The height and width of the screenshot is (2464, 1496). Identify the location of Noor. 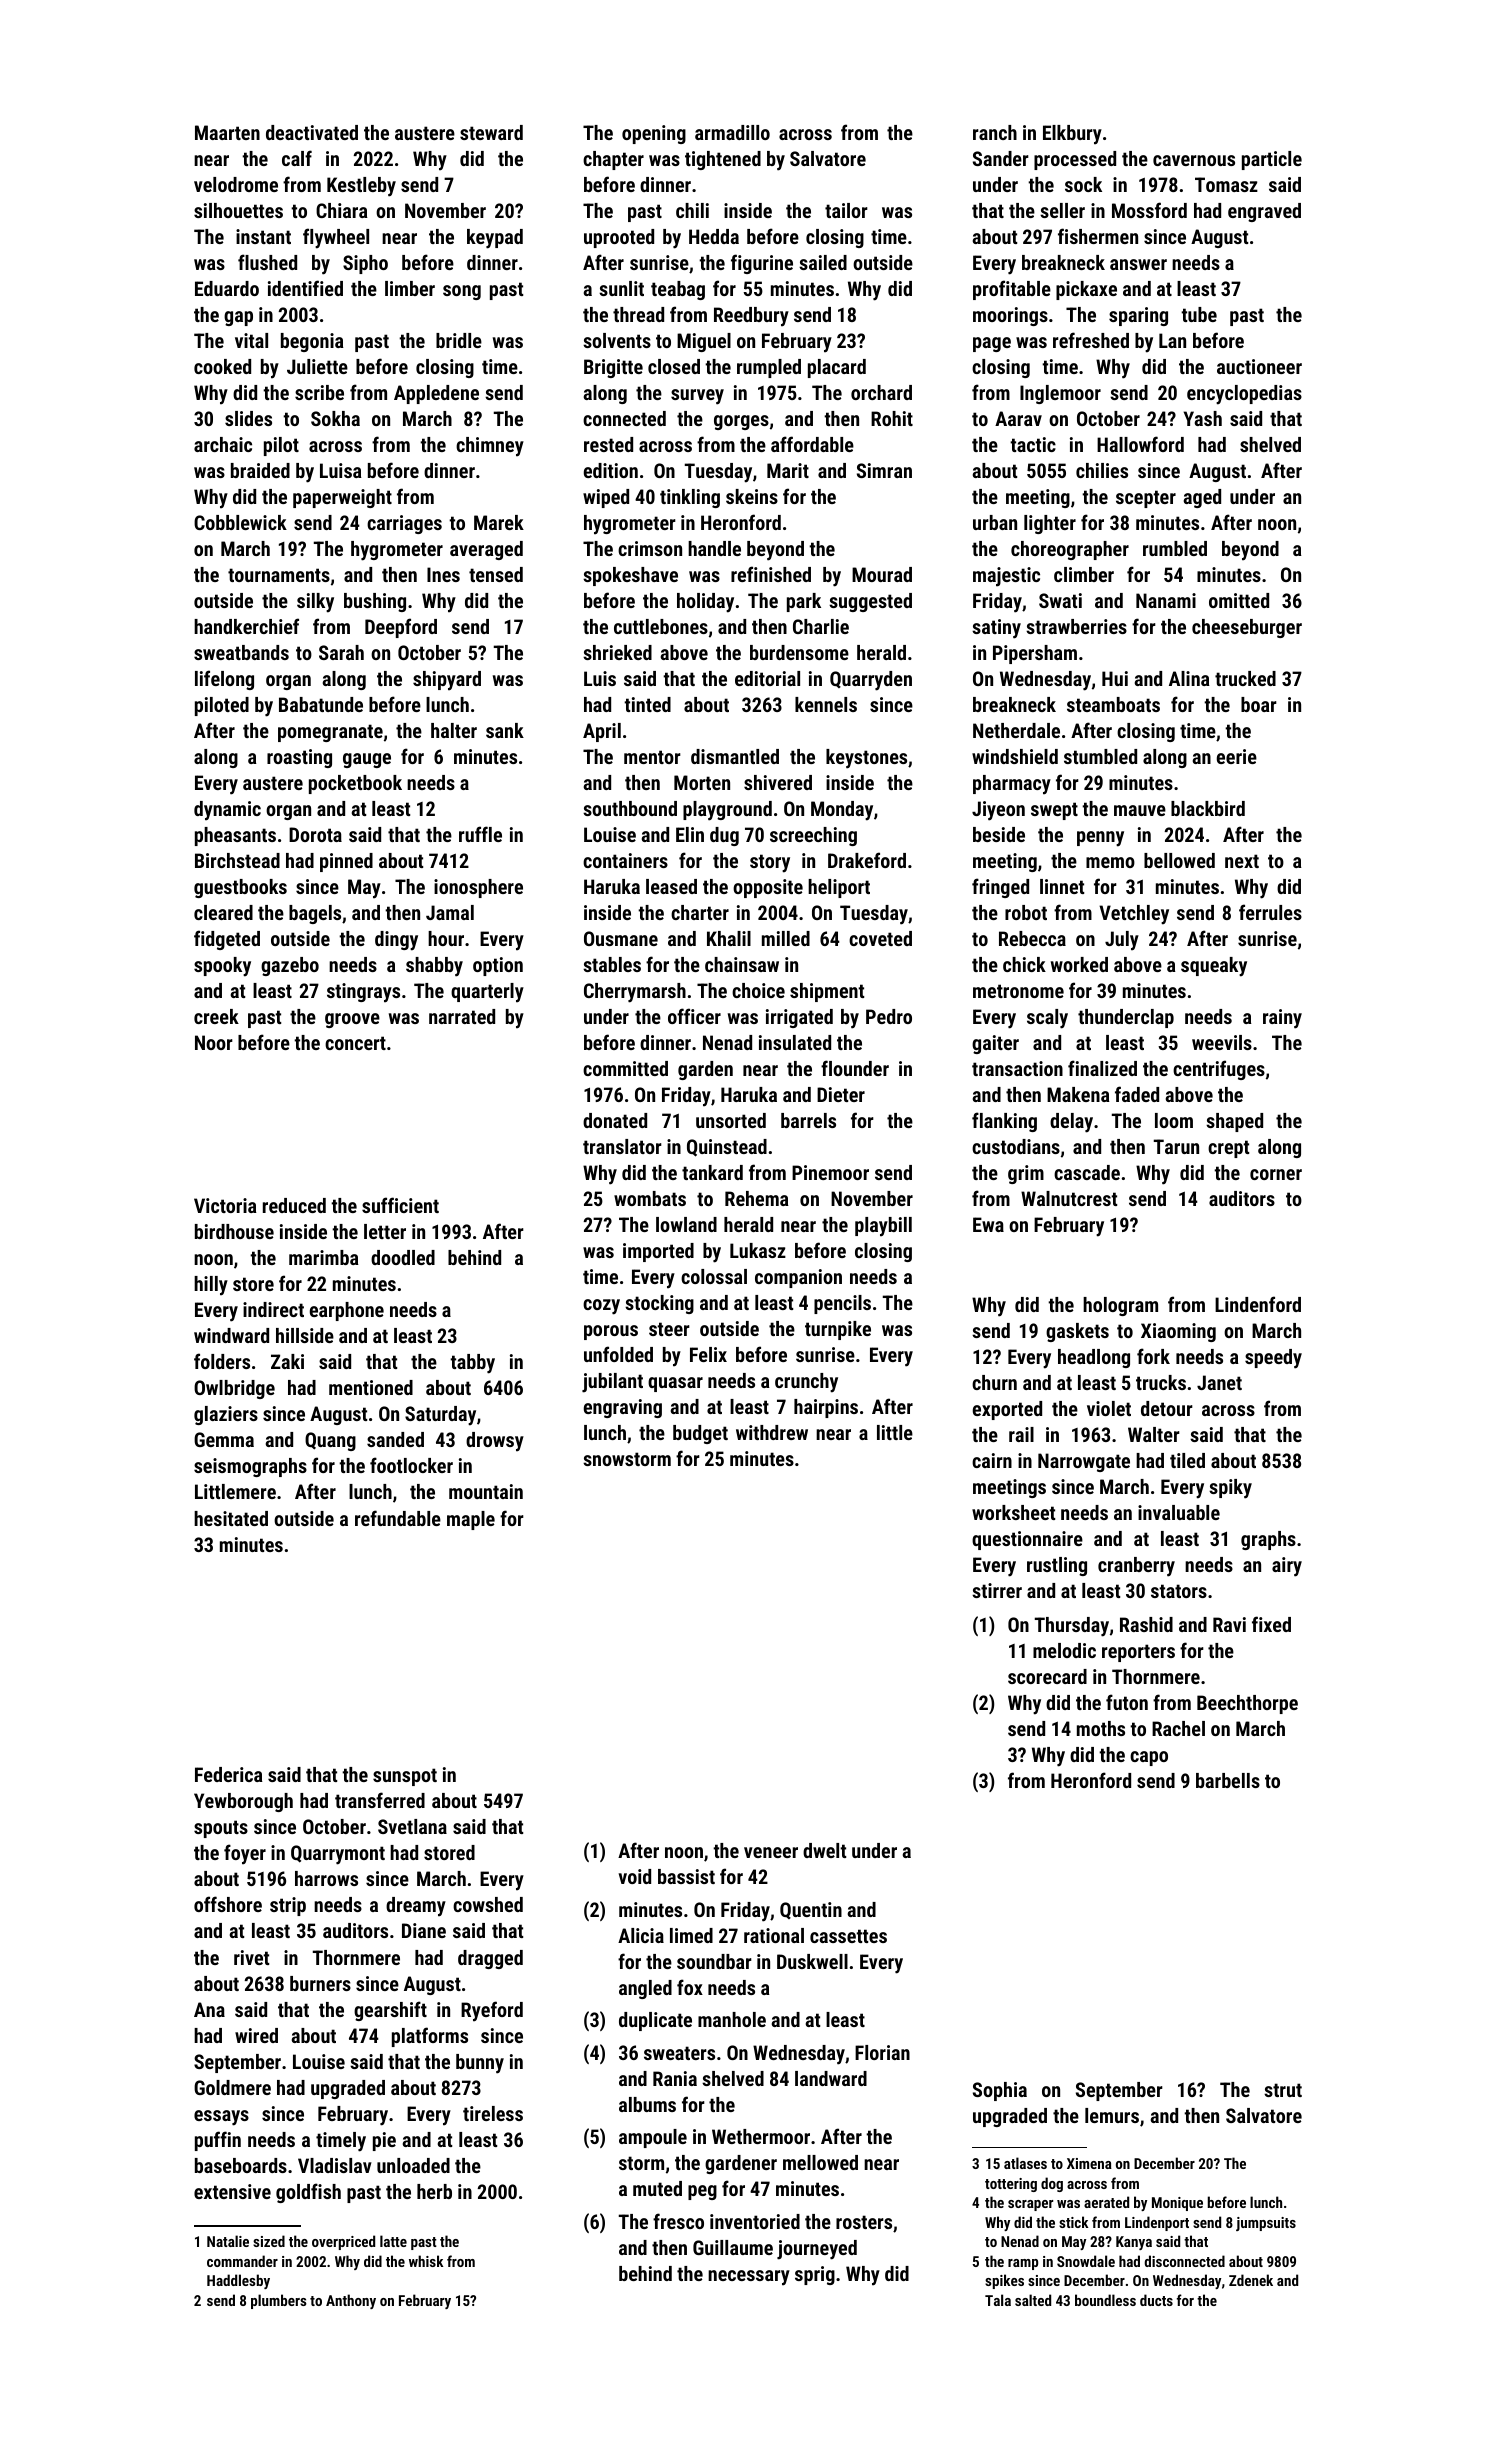
(214, 1042).
